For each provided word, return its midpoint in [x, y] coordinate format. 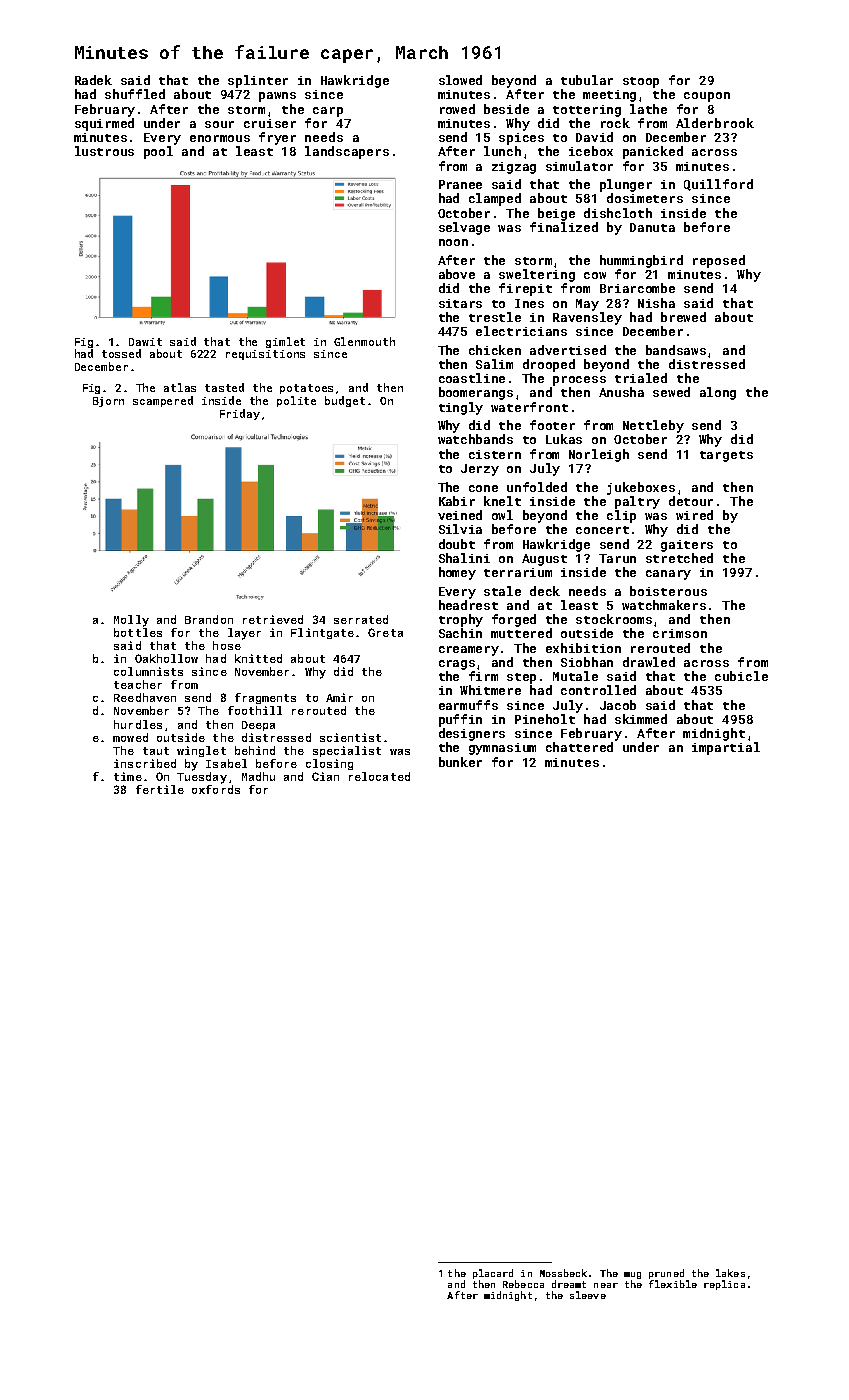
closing [329, 764]
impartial [726, 748]
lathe [648, 109]
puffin [460, 720]
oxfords [216, 789]
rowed [457, 109]
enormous [220, 138]
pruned [666, 1274]
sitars [460, 303]
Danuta [652, 227]
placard [493, 1274]
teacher [138, 684]
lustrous [104, 151]
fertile [160, 789]
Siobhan [587, 662]
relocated [379, 776]
